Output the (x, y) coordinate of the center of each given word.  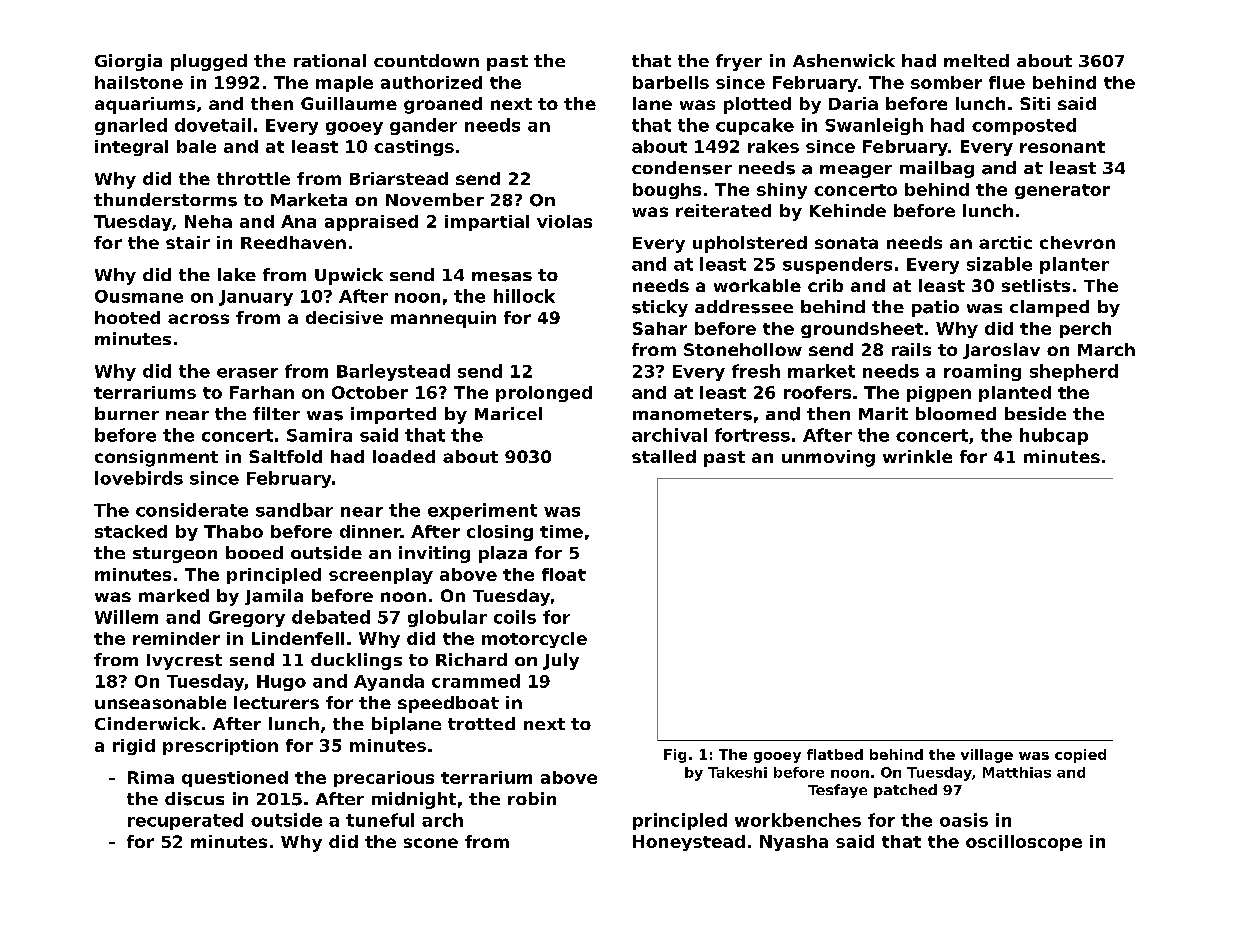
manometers (692, 414)
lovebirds (139, 478)
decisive (344, 317)
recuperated (185, 821)
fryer (739, 62)
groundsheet (862, 330)
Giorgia (128, 62)
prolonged (544, 394)
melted (976, 60)
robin (532, 798)
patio (935, 308)
